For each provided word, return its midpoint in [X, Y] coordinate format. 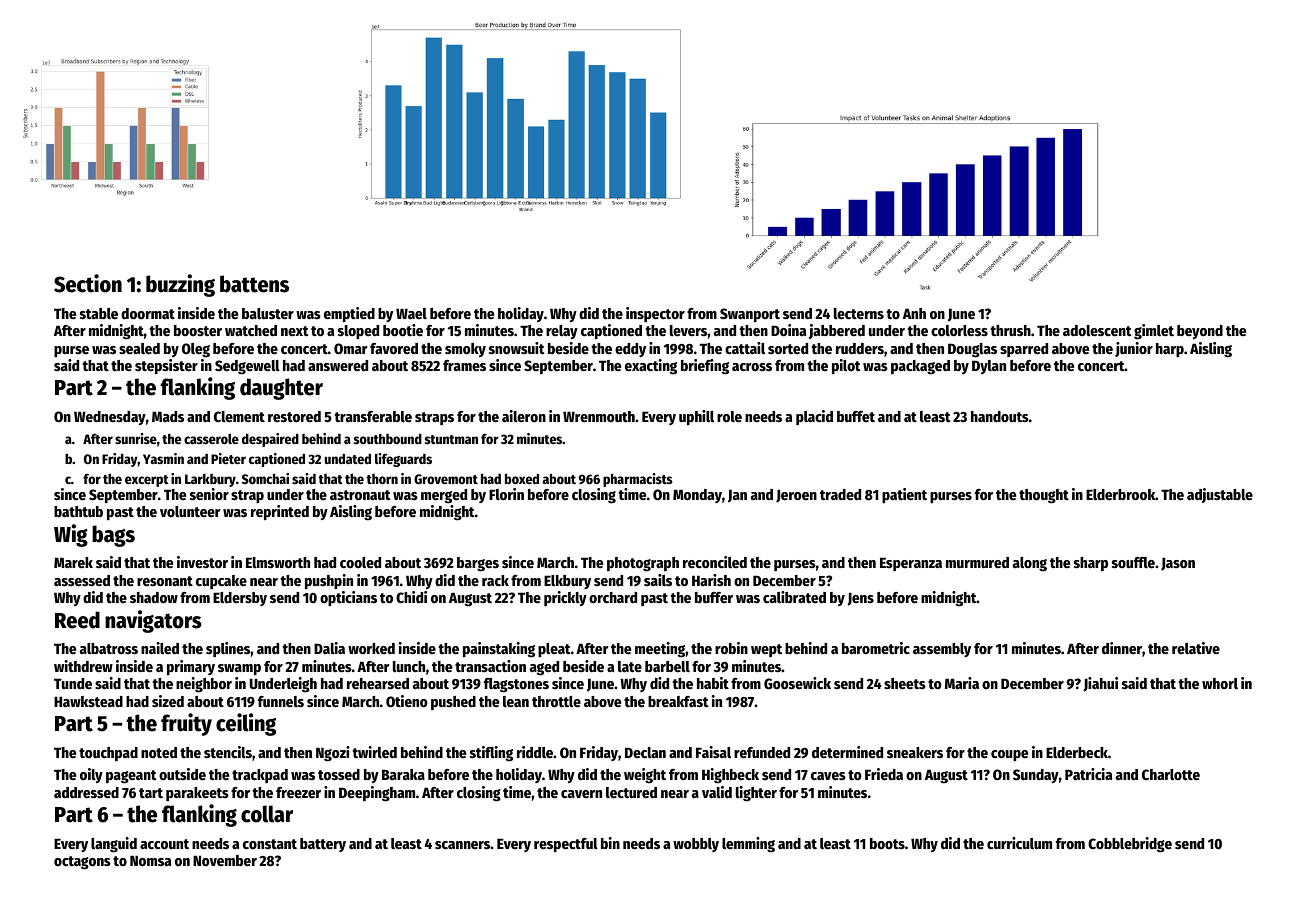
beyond [1200, 332]
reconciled [715, 562]
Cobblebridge [1130, 845]
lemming [748, 845]
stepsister [166, 366]
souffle [1133, 562]
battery [323, 845]
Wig [71, 535]
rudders [860, 348]
